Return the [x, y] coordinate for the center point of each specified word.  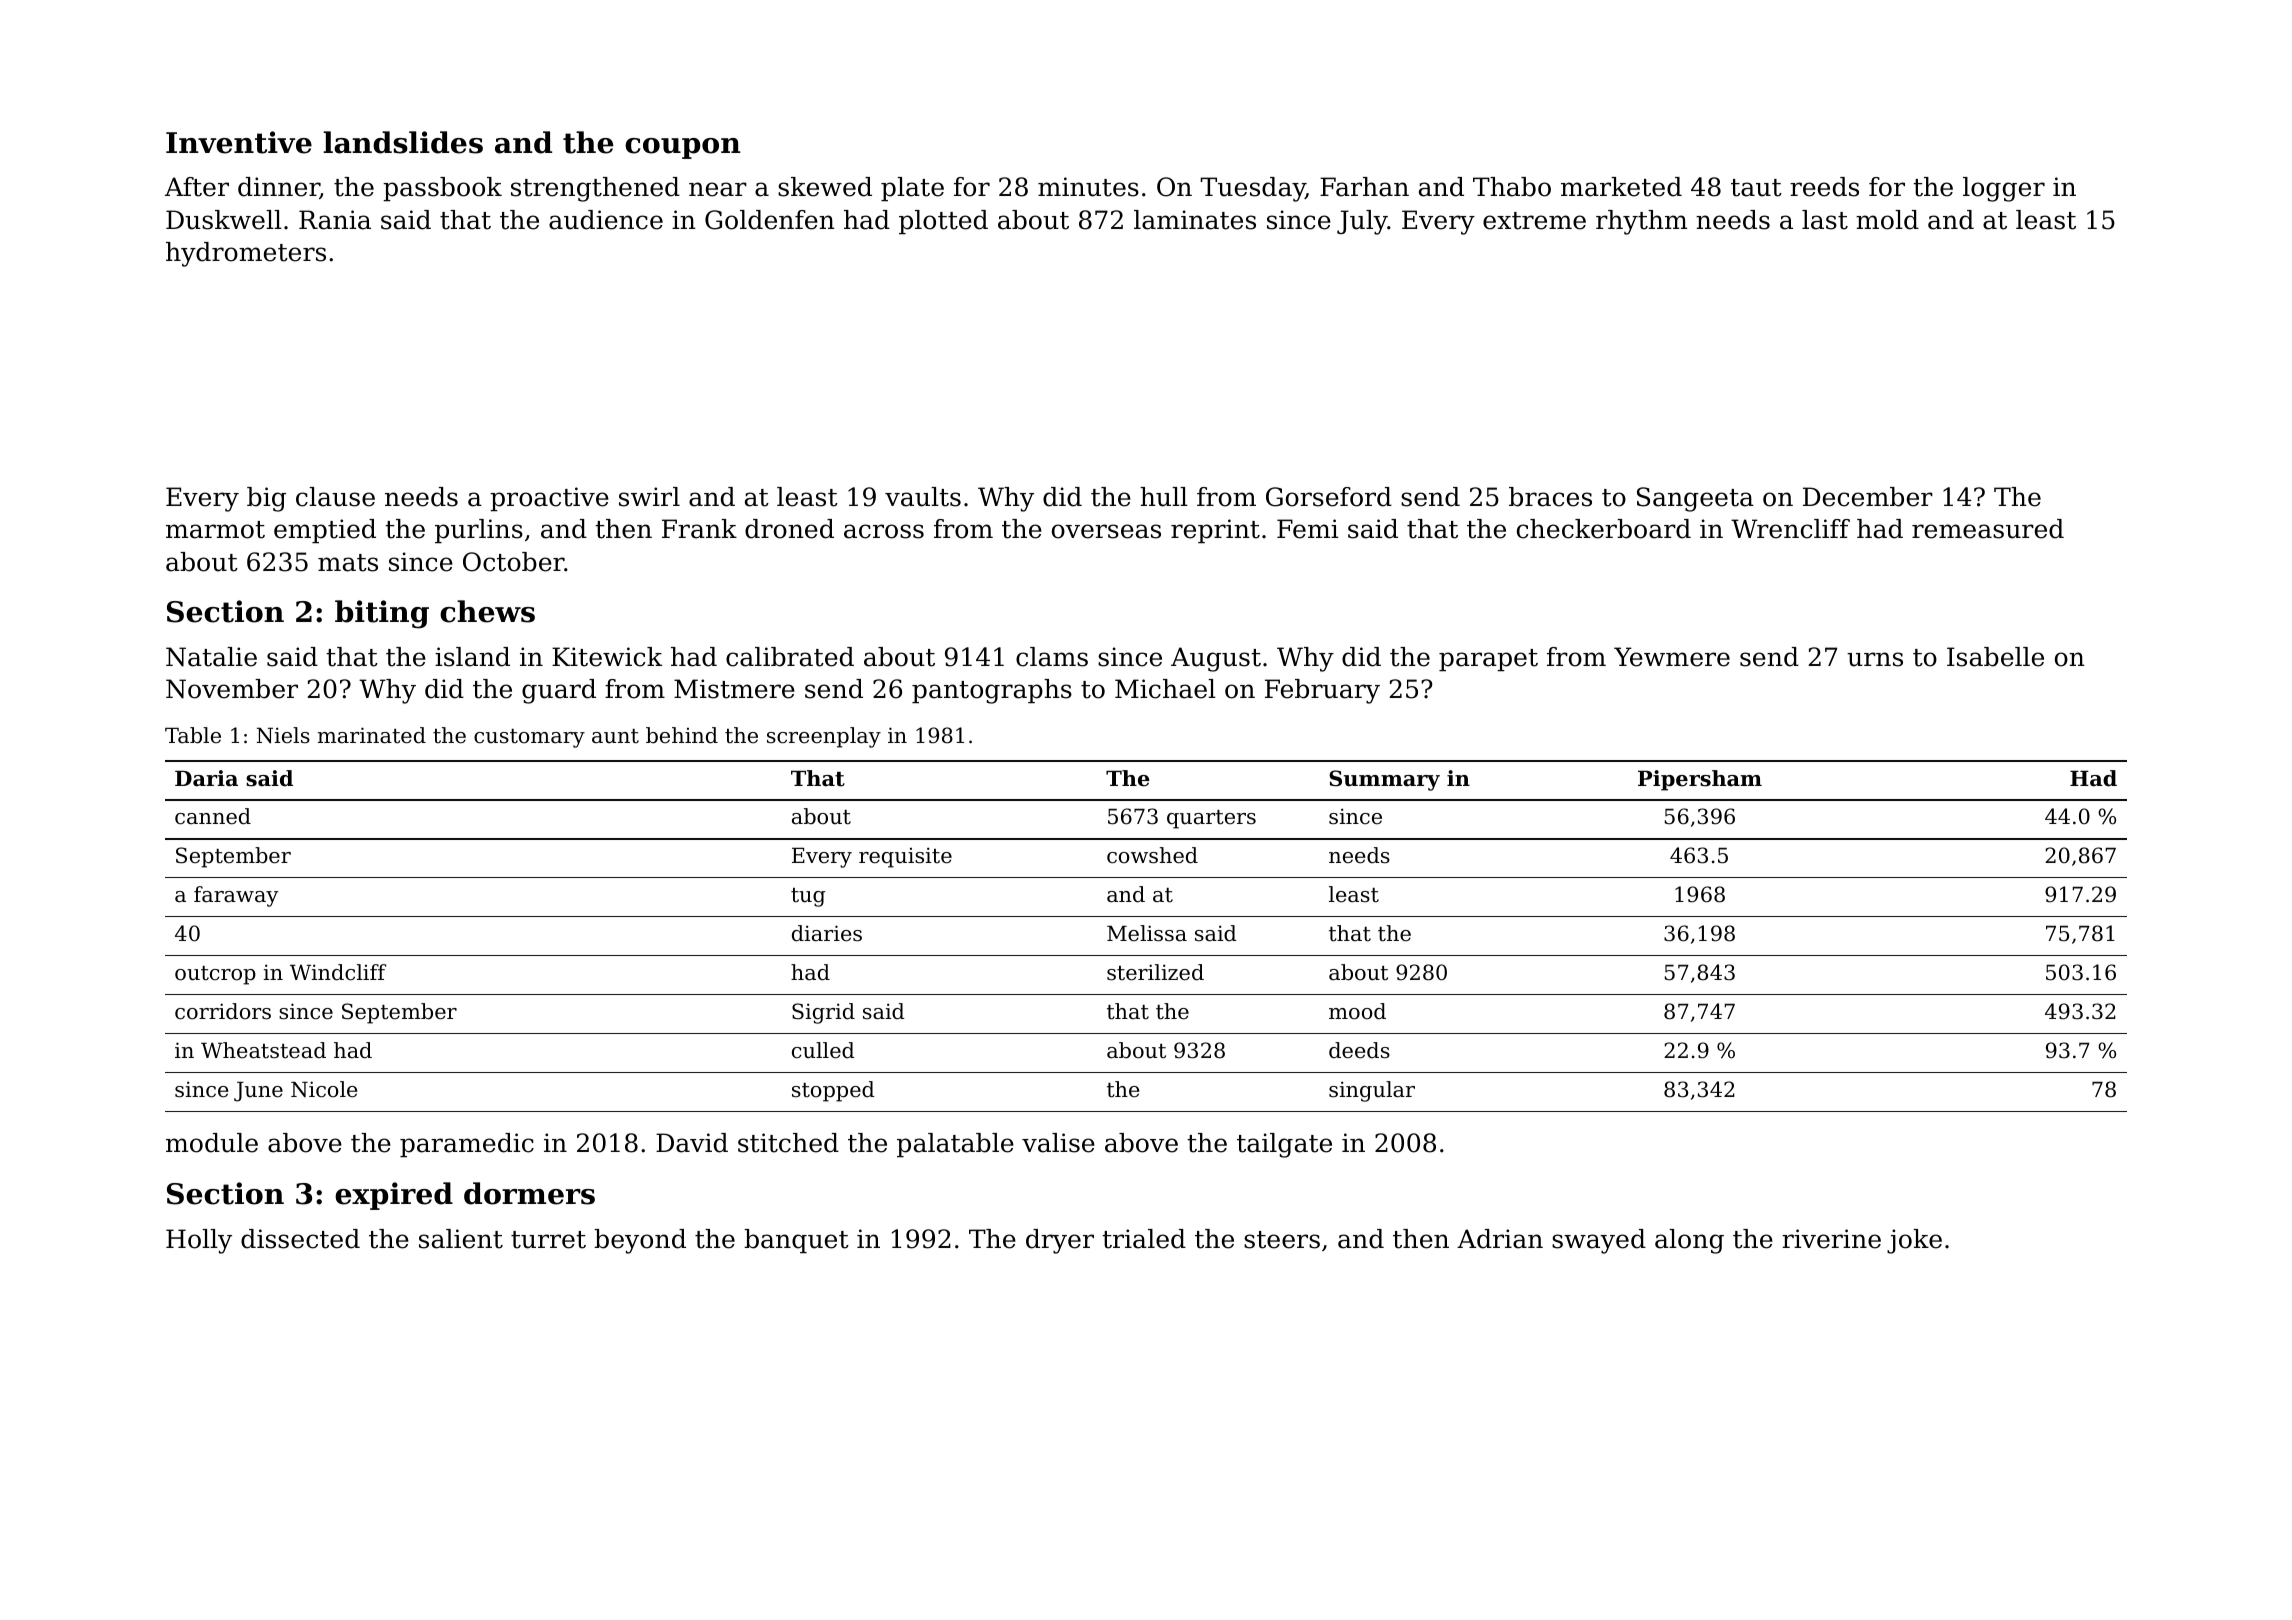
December [1868, 497]
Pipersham [1700, 780]
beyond [640, 1241]
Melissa [1147, 933]
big [266, 499]
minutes [1088, 187]
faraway [236, 896]
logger [2004, 189]
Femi [1307, 529]
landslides [403, 142]
